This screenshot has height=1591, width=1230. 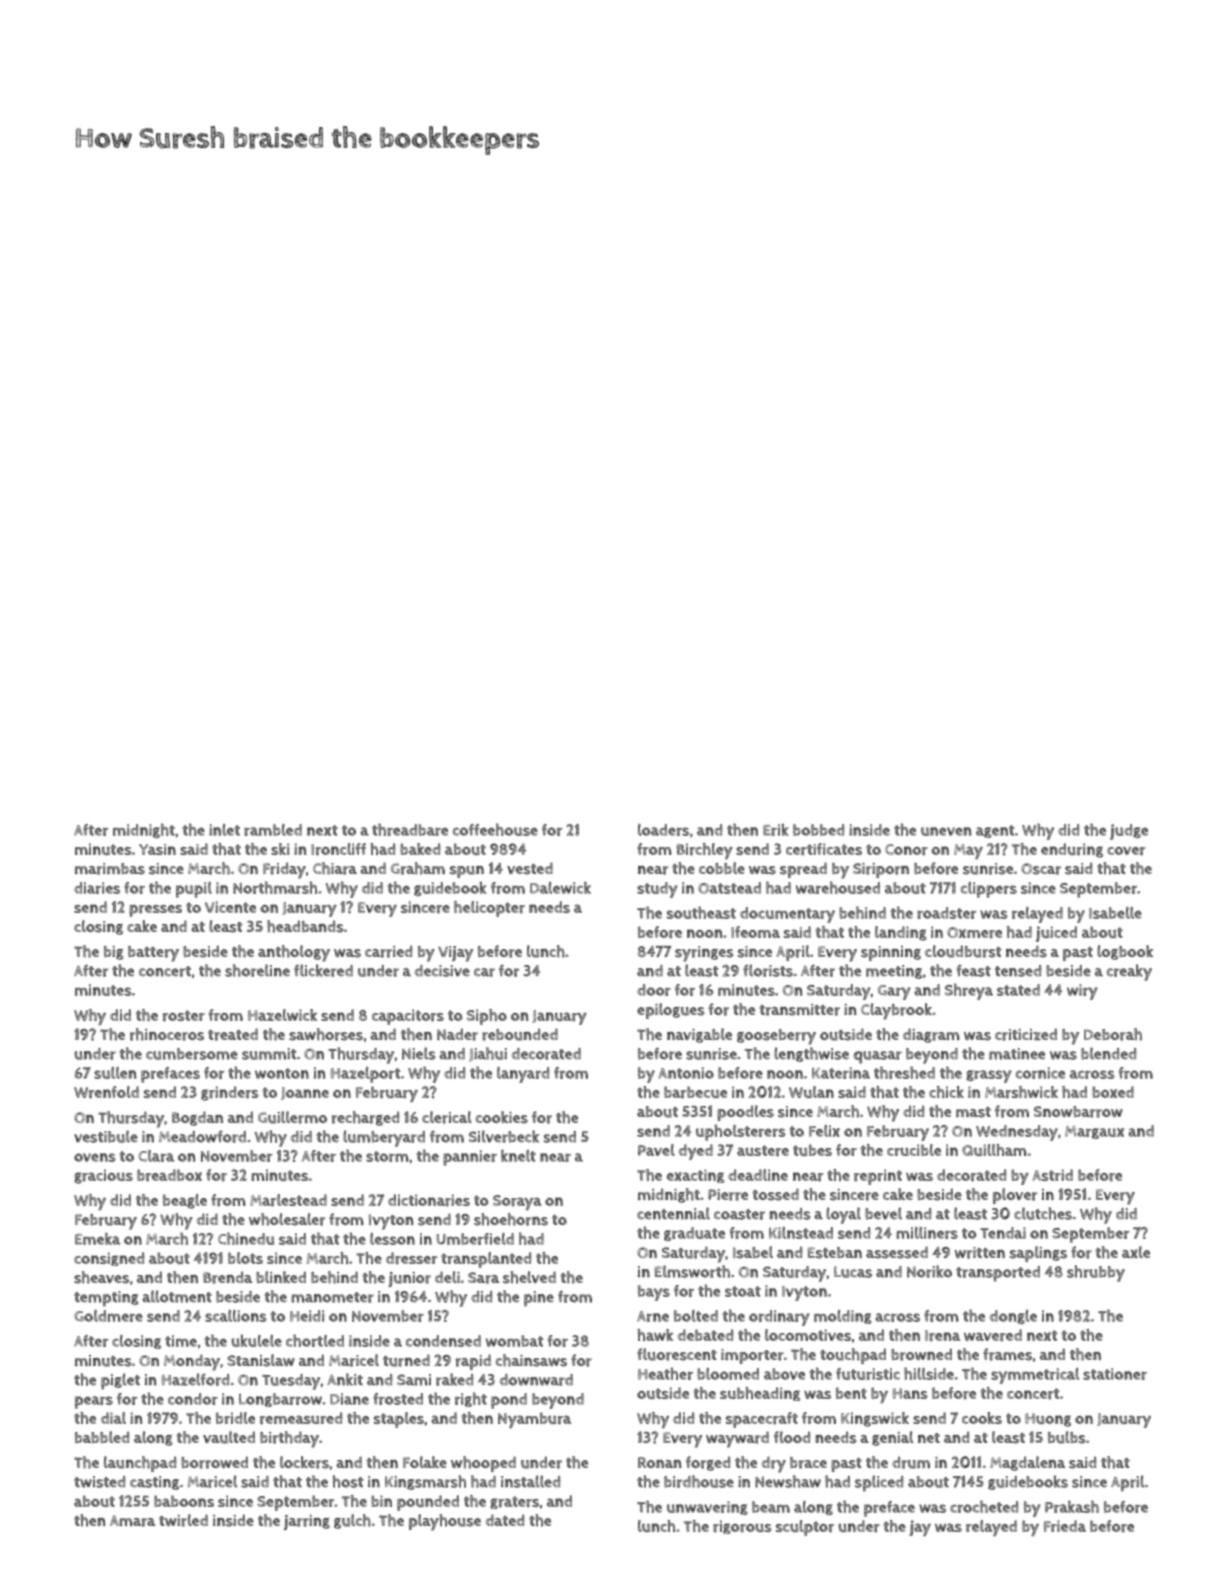 What do you see at coordinates (1003, 1233) in the screenshot?
I see `Tendai` at bounding box center [1003, 1233].
